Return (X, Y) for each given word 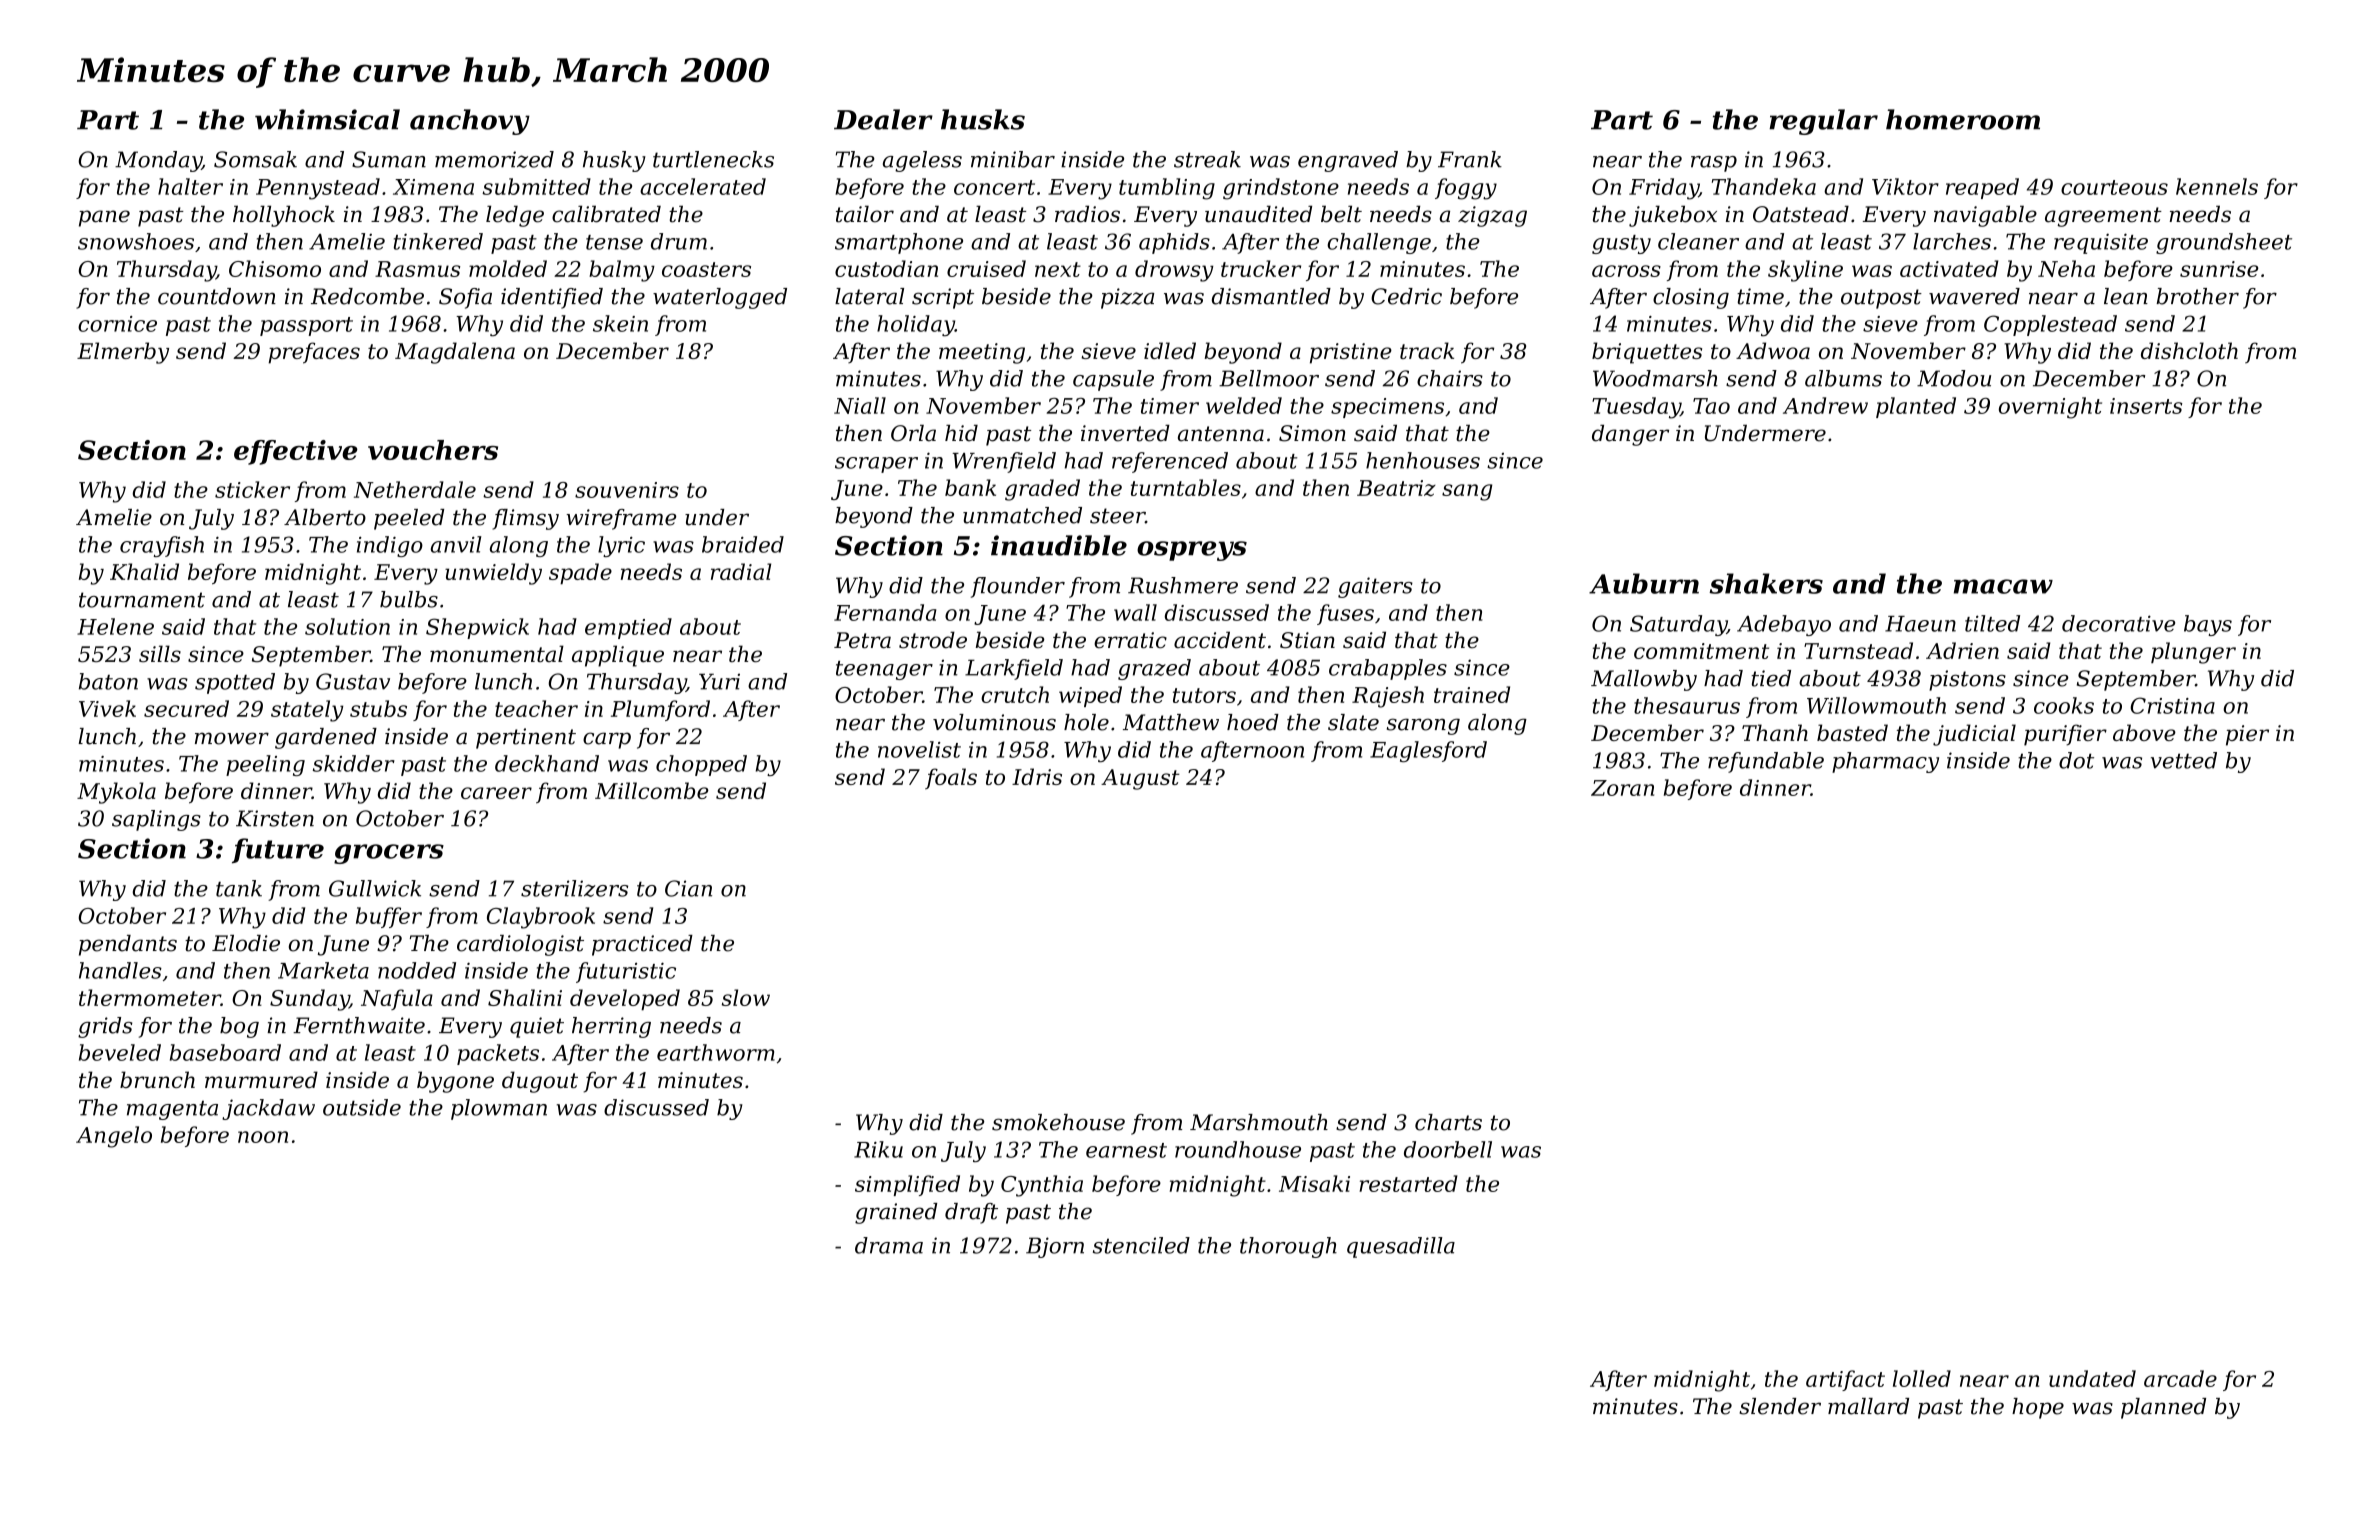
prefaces (314, 353)
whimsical (327, 119)
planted (1916, 407)
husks (983, 119)
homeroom (1963, 119)
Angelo (114, 1137)
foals (951, 779)
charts (1448, 1122)
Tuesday (1636, 408)
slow (746, 997)
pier (2247, 735)
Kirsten (275, 818)
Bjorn (1055, 1247)
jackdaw (268, 1109)
